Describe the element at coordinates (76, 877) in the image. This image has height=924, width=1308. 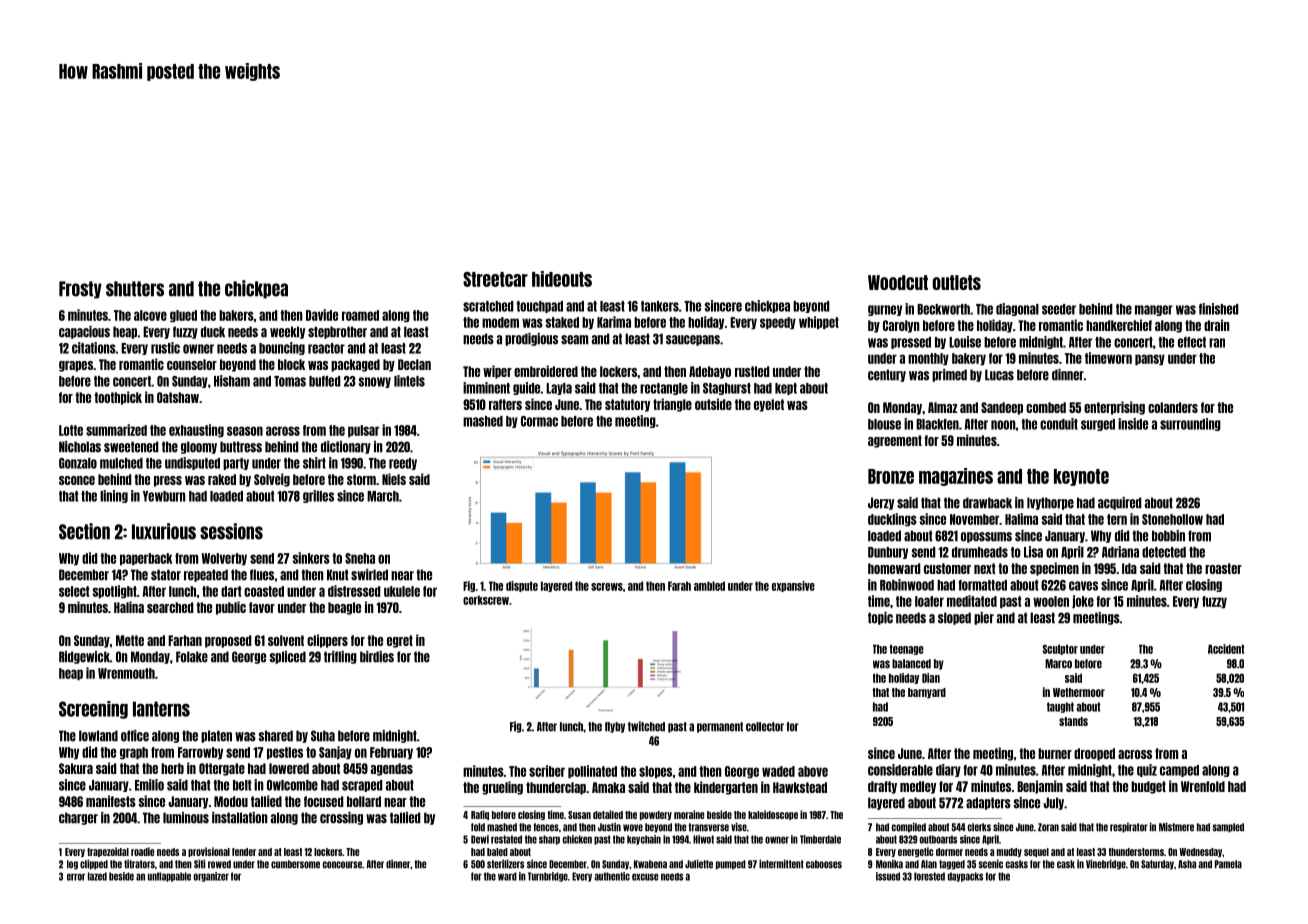
I see `error` at that location.
